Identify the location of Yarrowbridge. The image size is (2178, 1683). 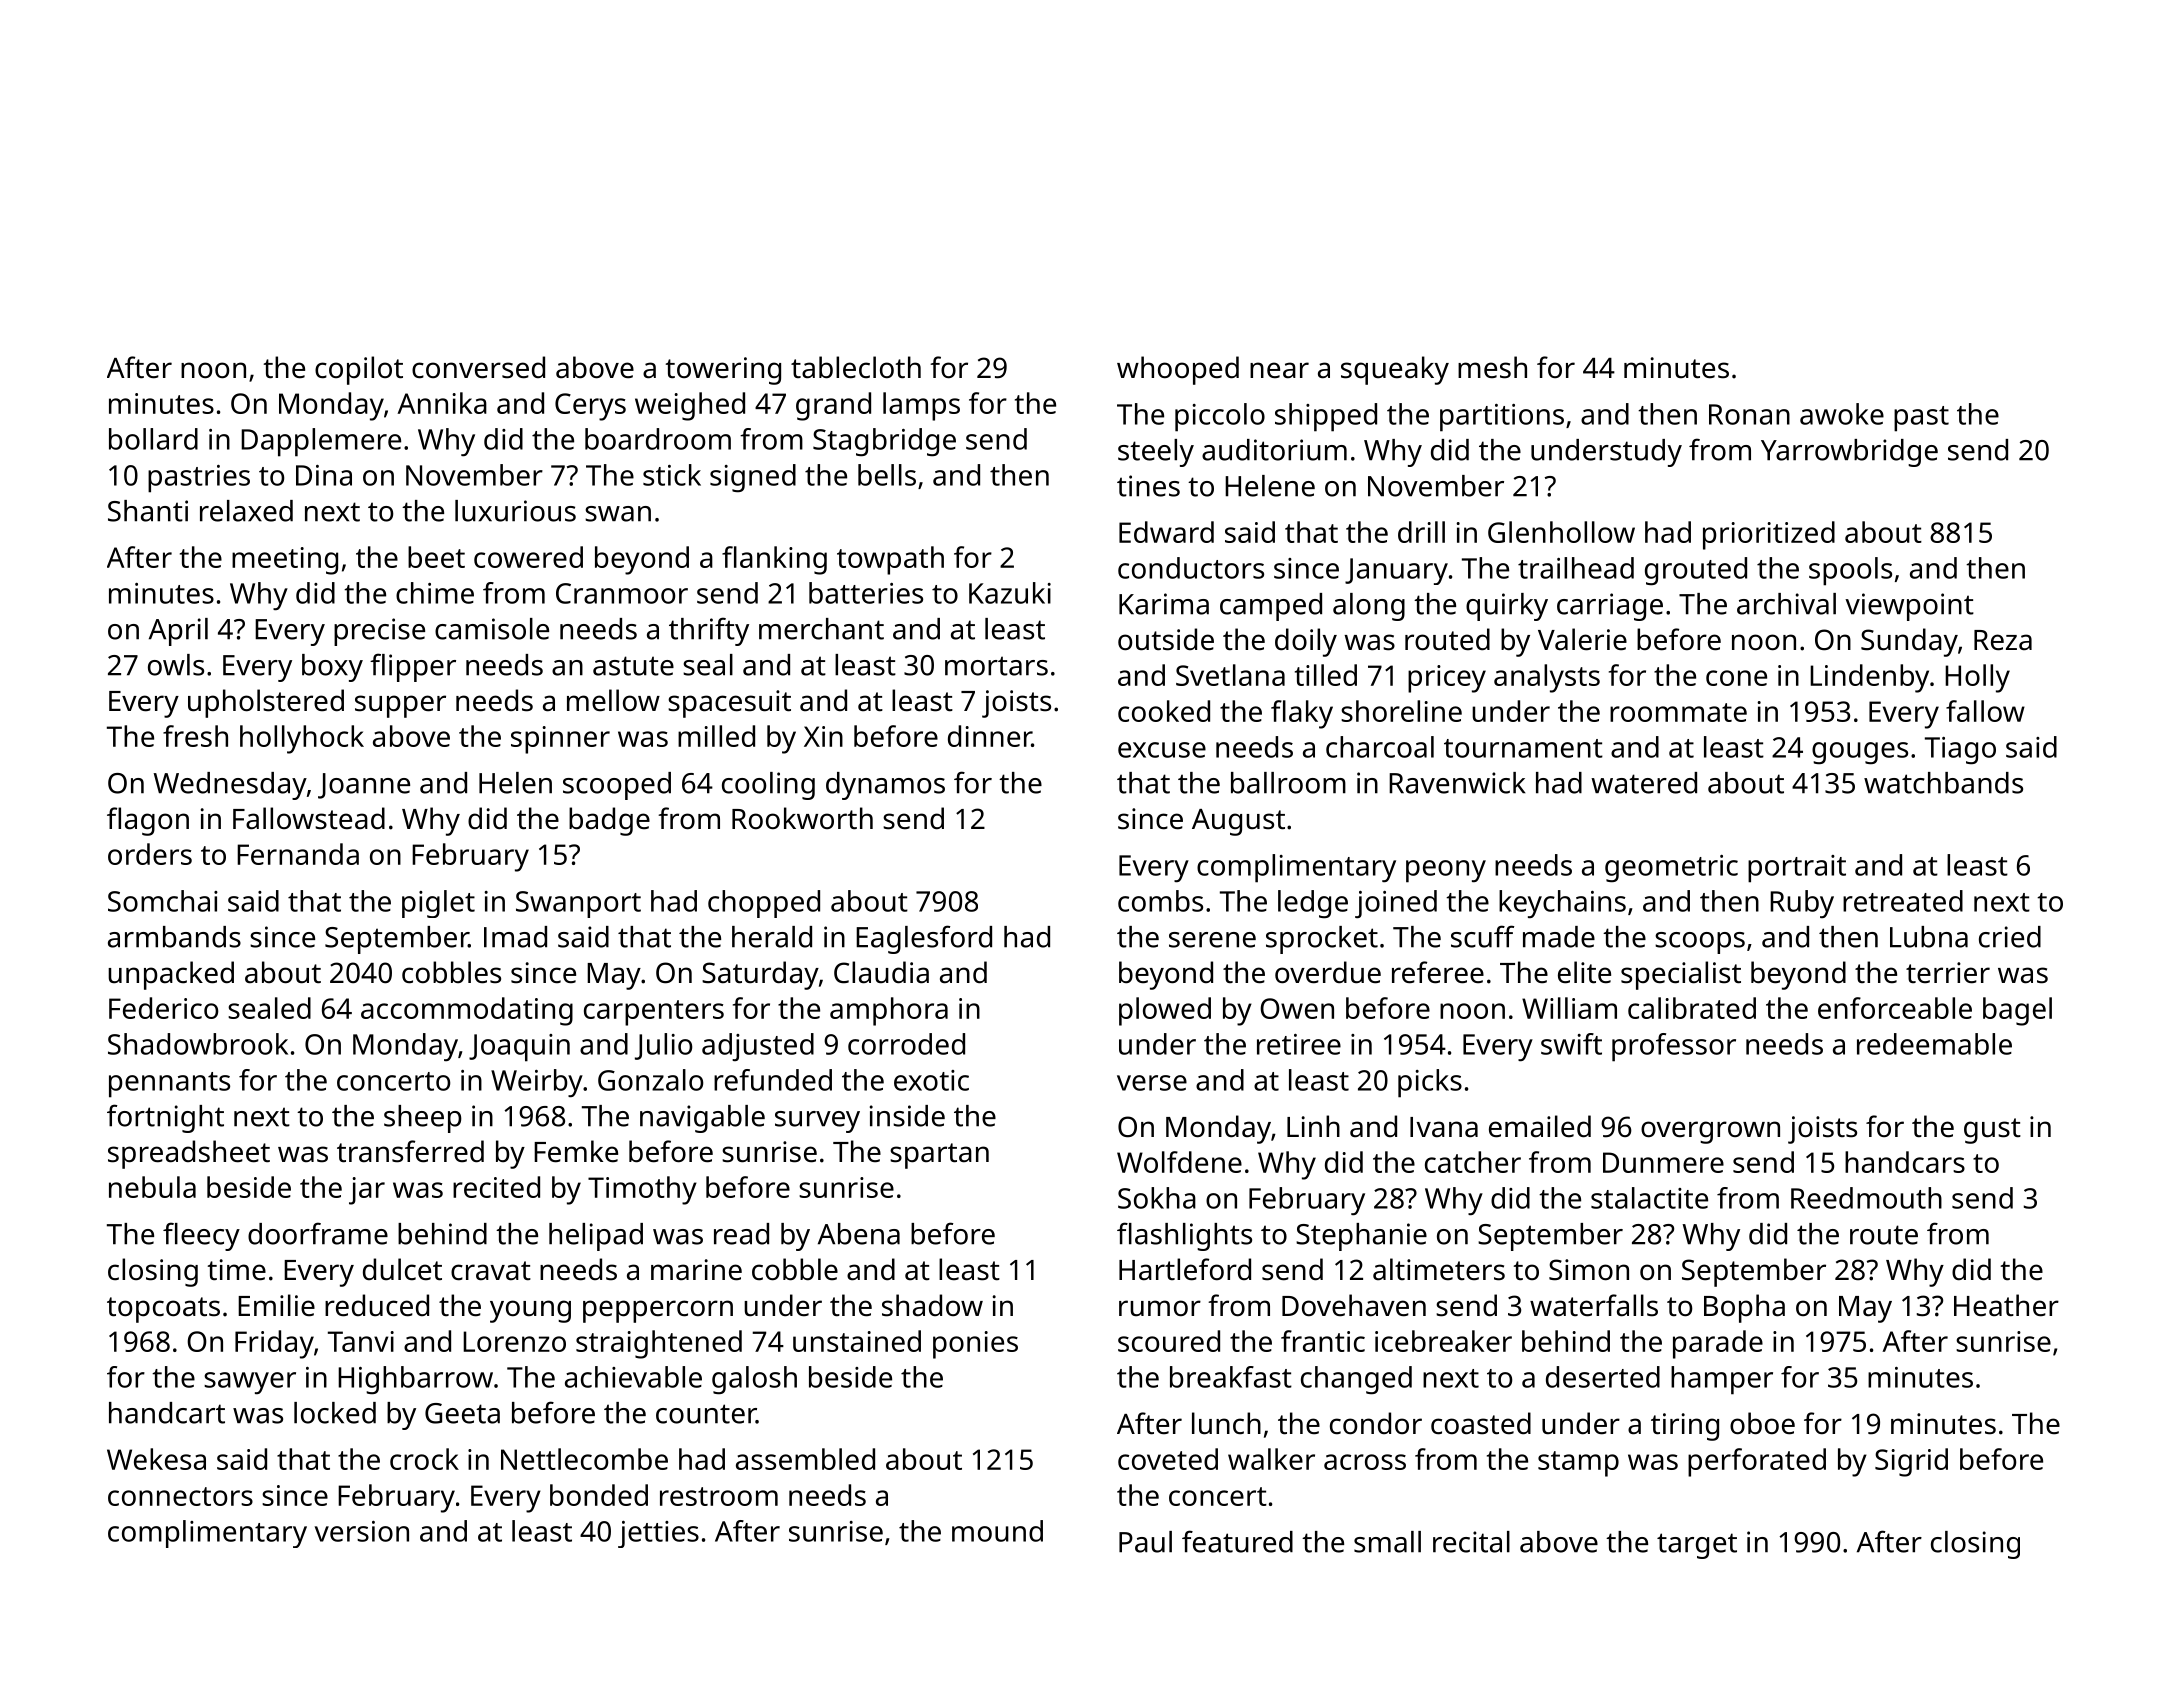
(1849, 453).
